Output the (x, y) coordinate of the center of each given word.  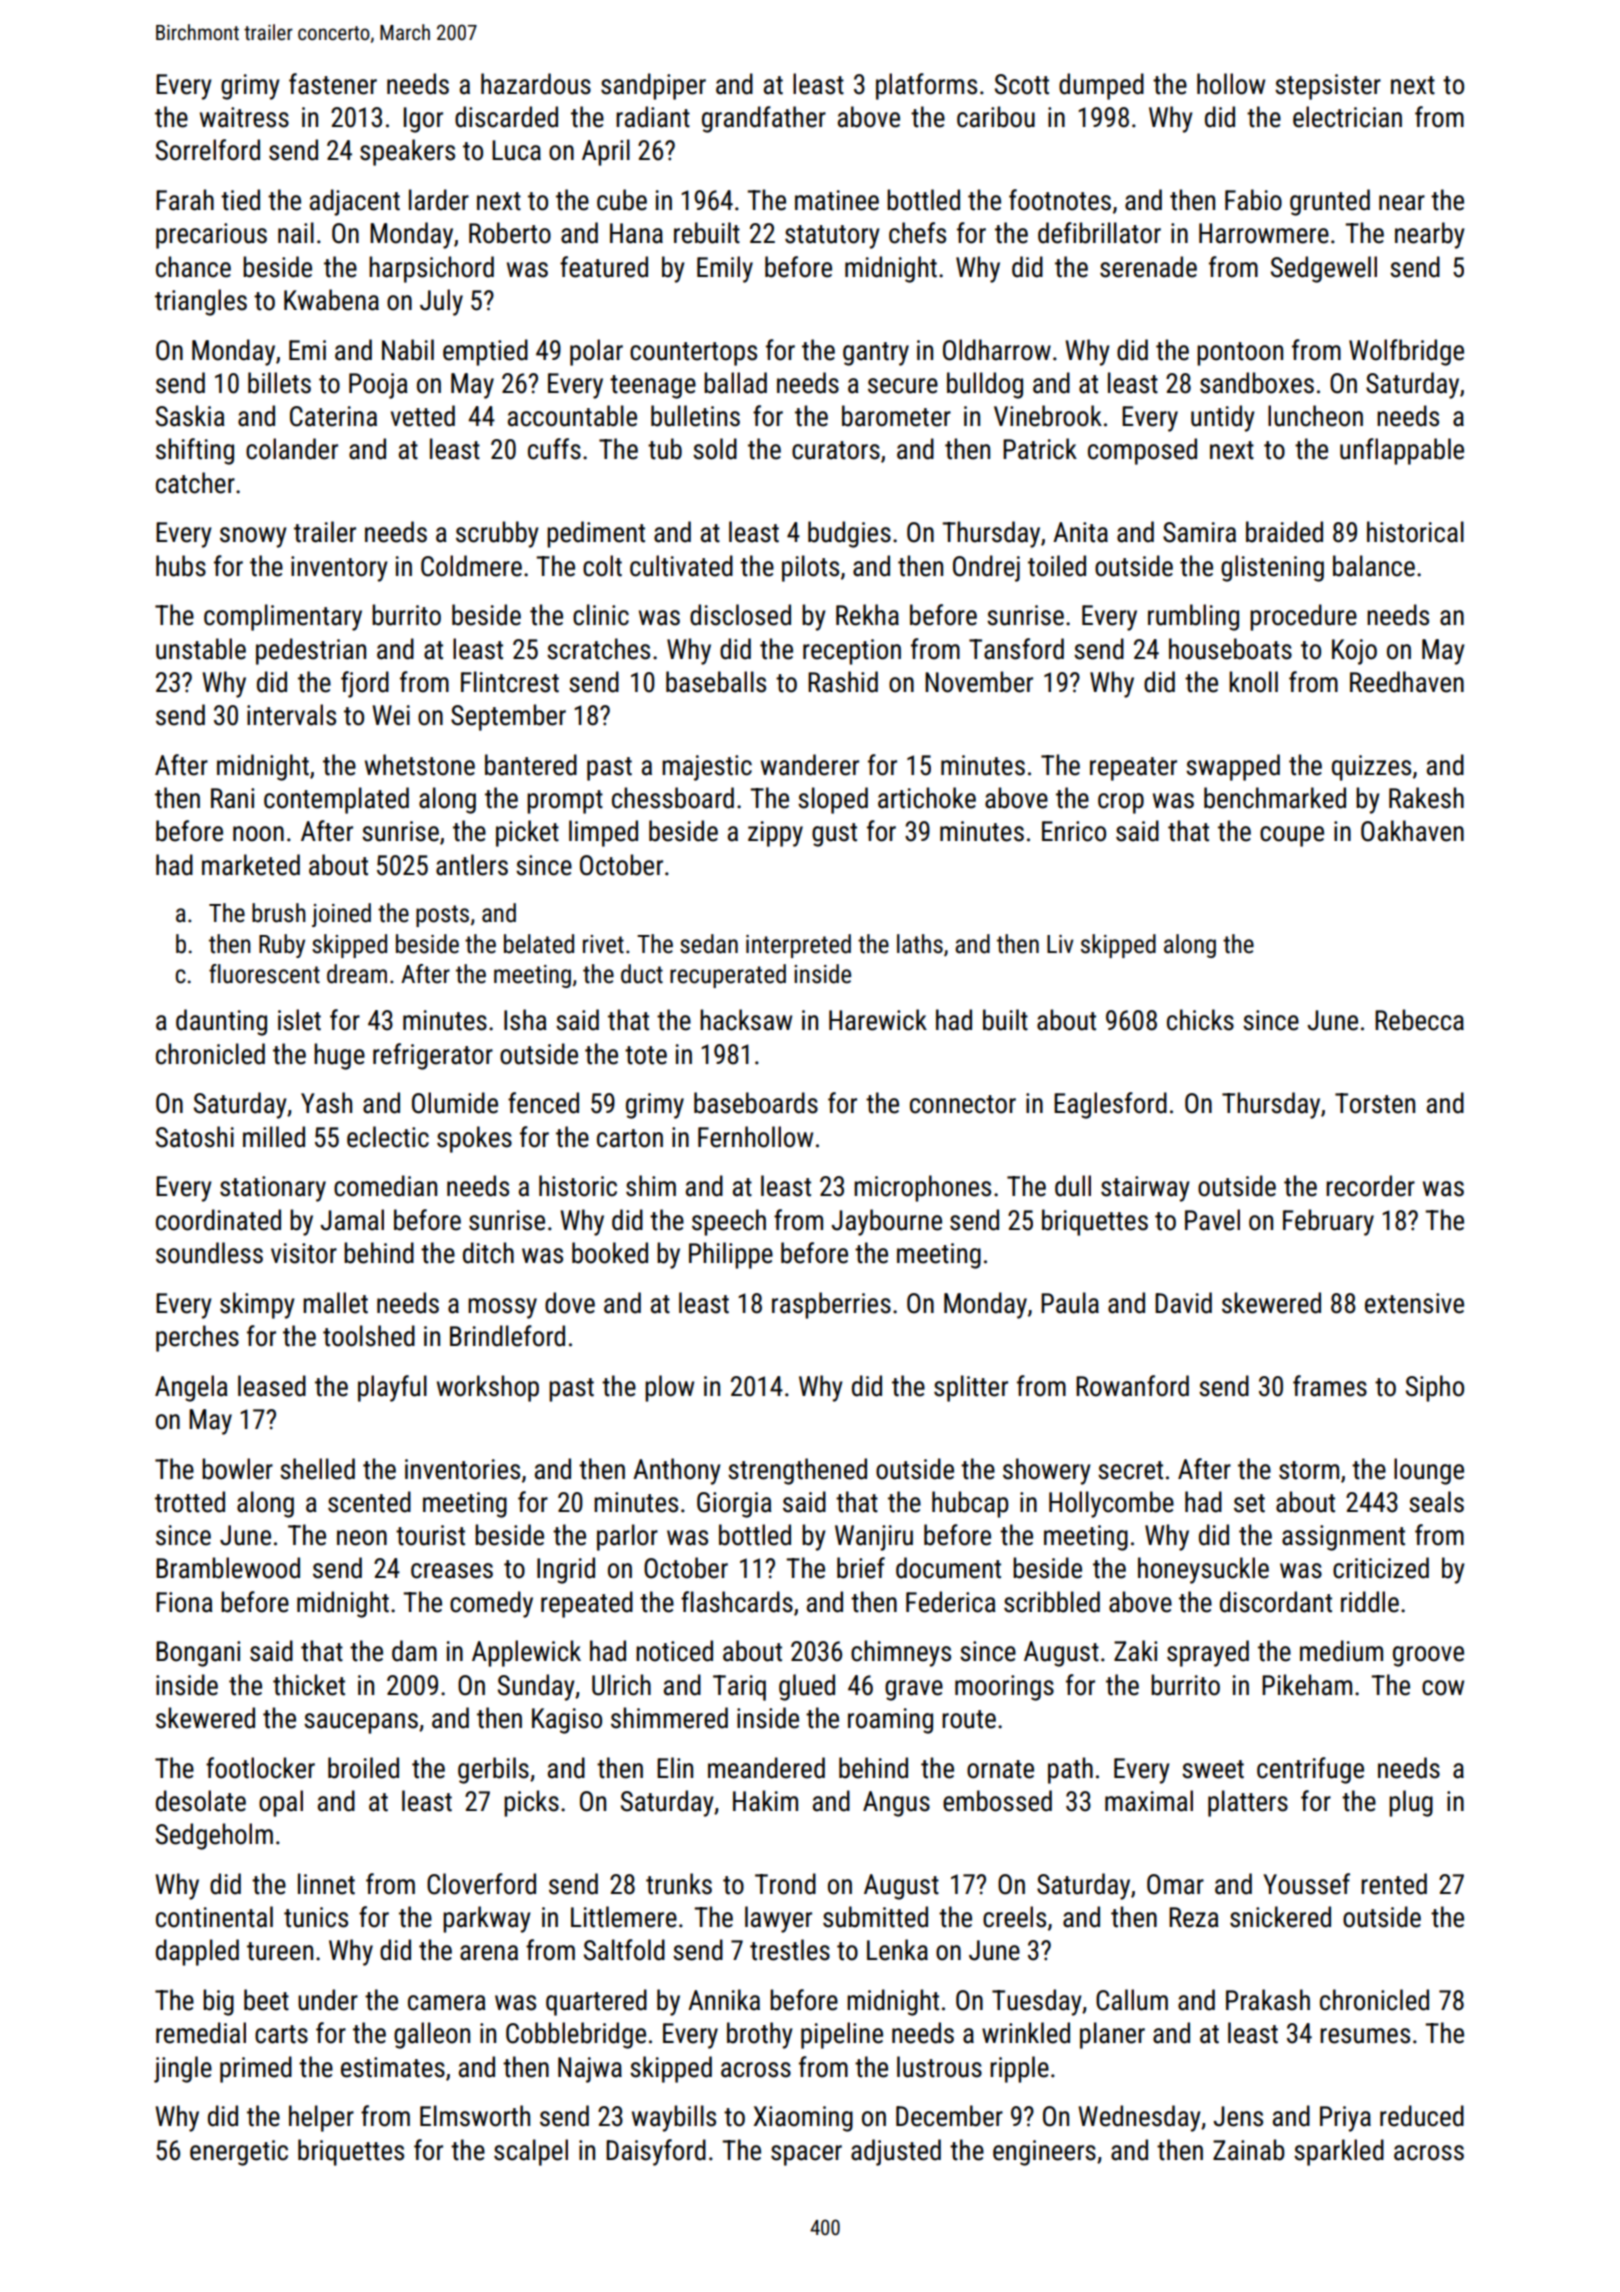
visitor (304, 1253)
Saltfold (624, 1950)
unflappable (1402, 451)
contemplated (336, 800)
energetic (239, 2153)
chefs (917, 233)
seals (1436, 1502)
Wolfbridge (1406, 352)
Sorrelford (208, 150)
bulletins (695, 416)
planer (1112, 2035)
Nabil (408, 350)
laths (920, 944)
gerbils (493, 1770)
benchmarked (1275, 798)
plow (669, 1388)
